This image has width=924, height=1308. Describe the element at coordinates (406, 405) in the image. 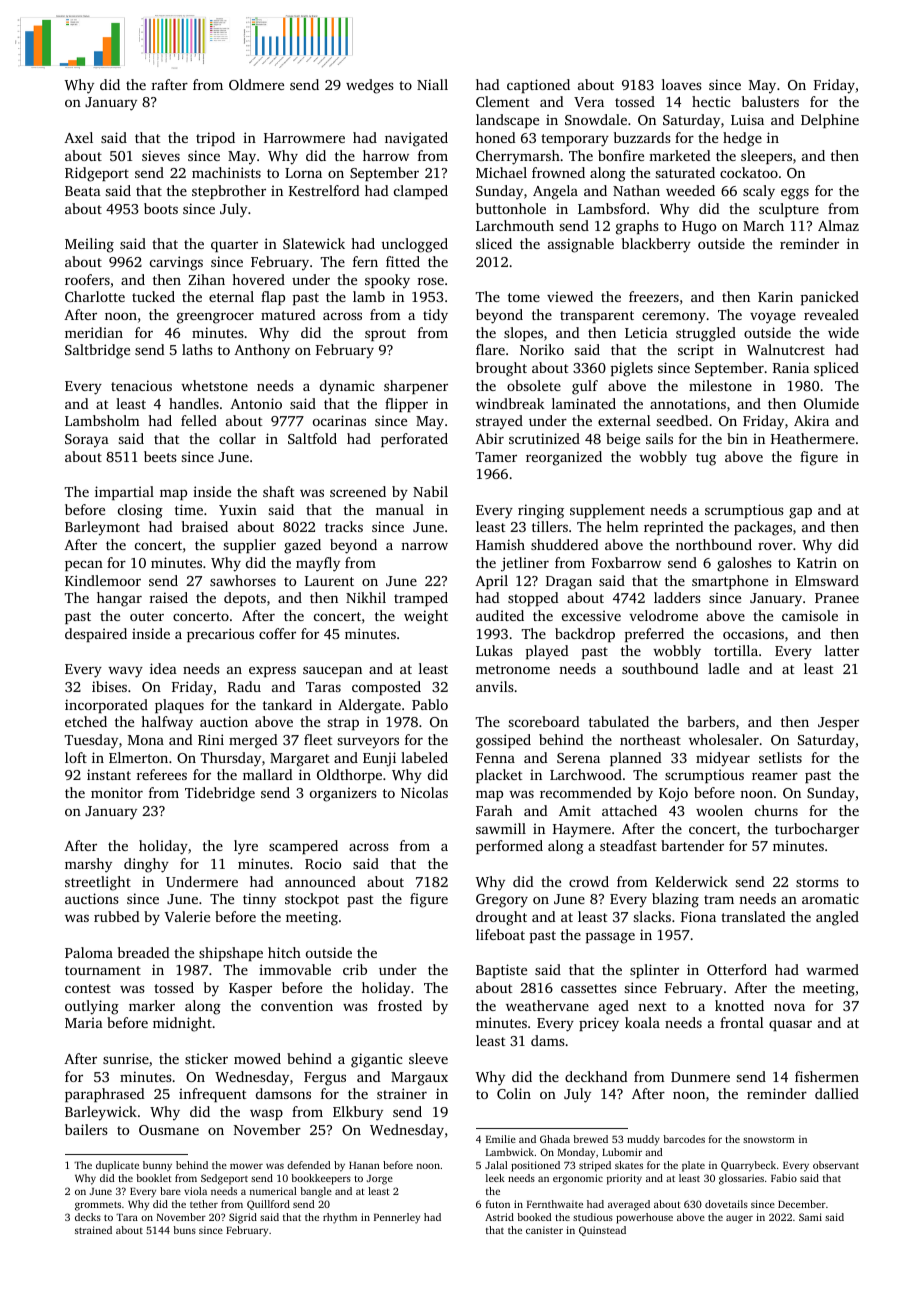

I see `flipper` at that location.
